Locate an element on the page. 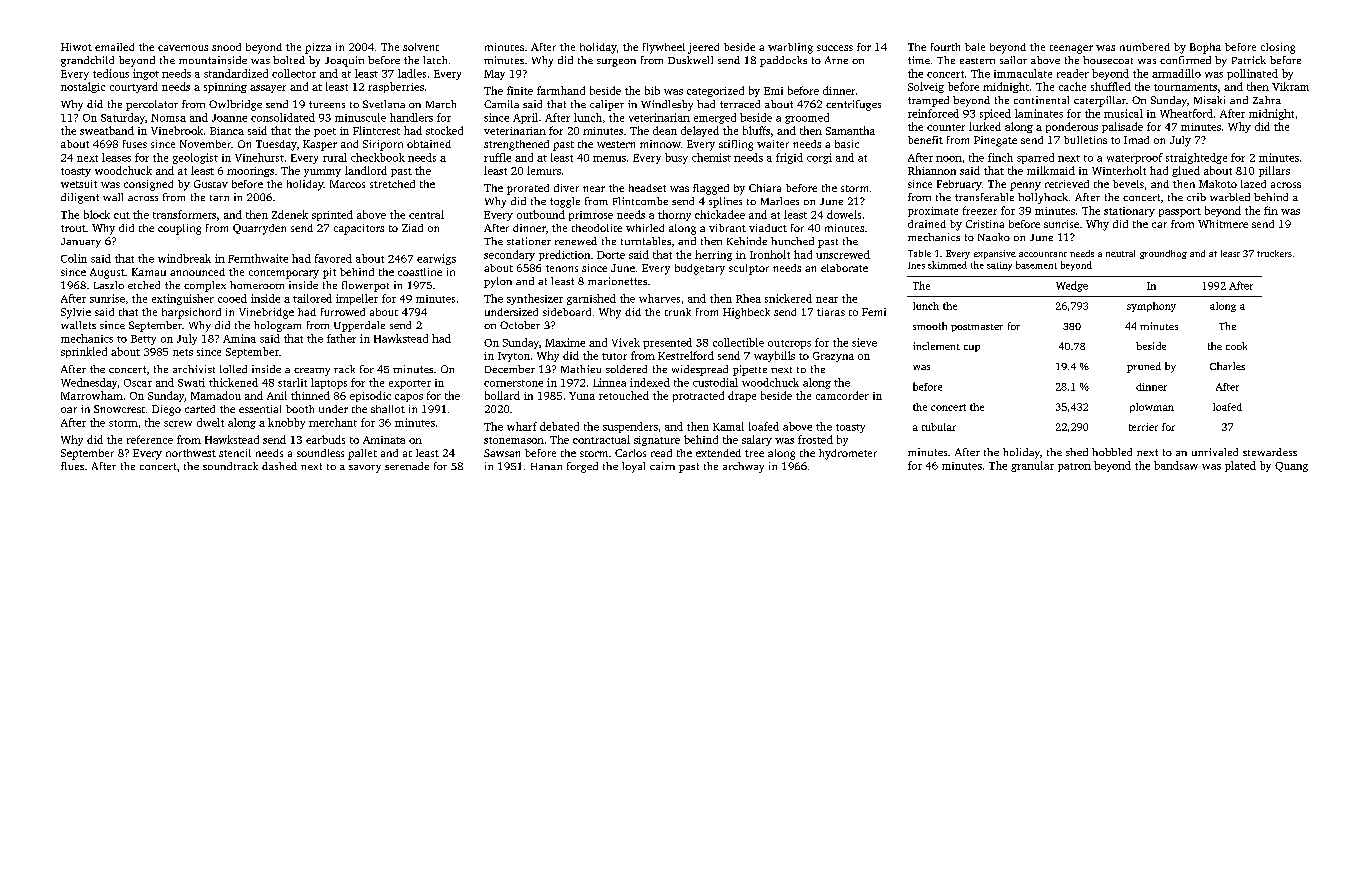 Image resolution: width=1372 pixels, height=887 pixels. savory is located at coordinates (365, 469).
